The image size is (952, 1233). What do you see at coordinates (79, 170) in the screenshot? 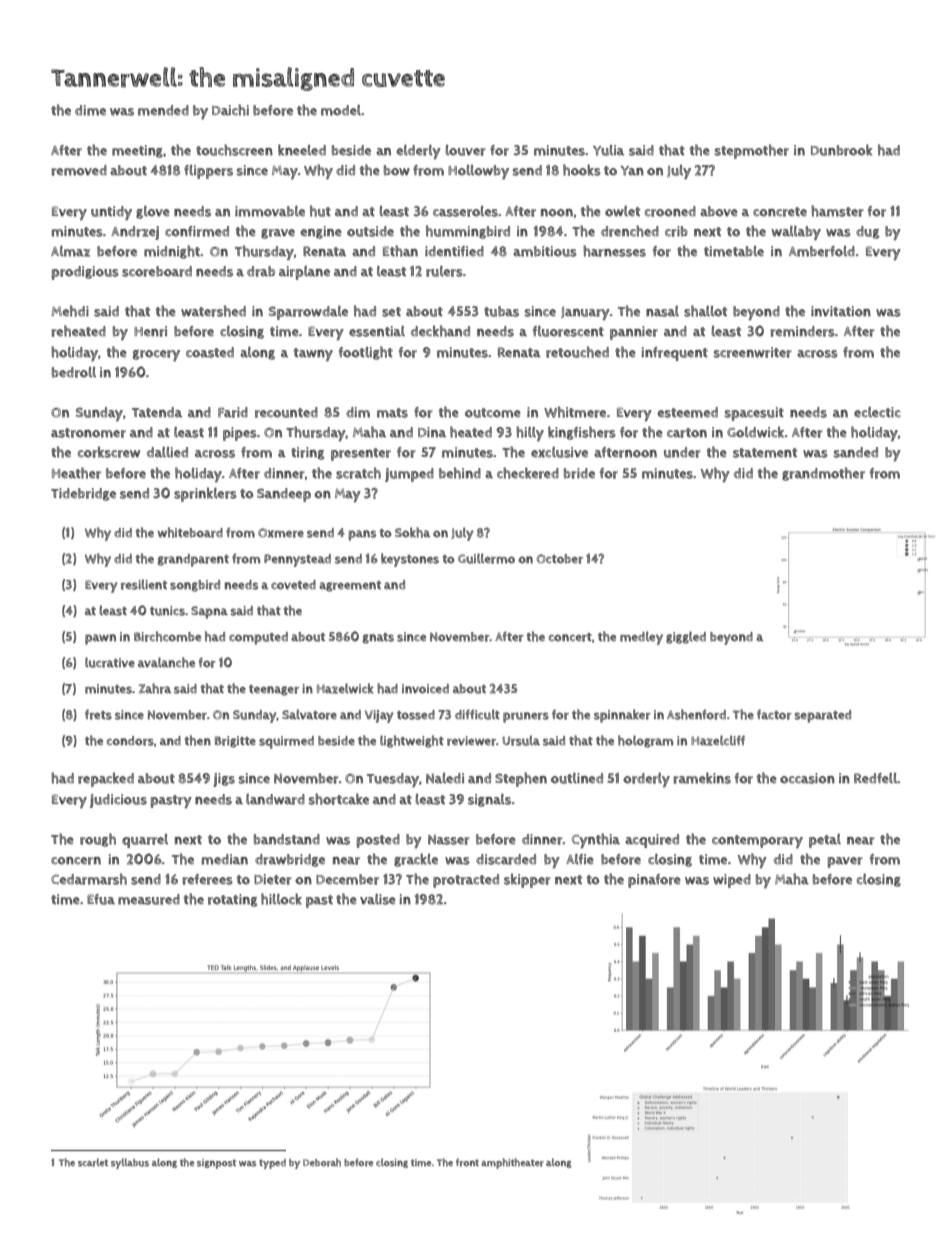
I see `removed` at bounding box center [79, 170].
